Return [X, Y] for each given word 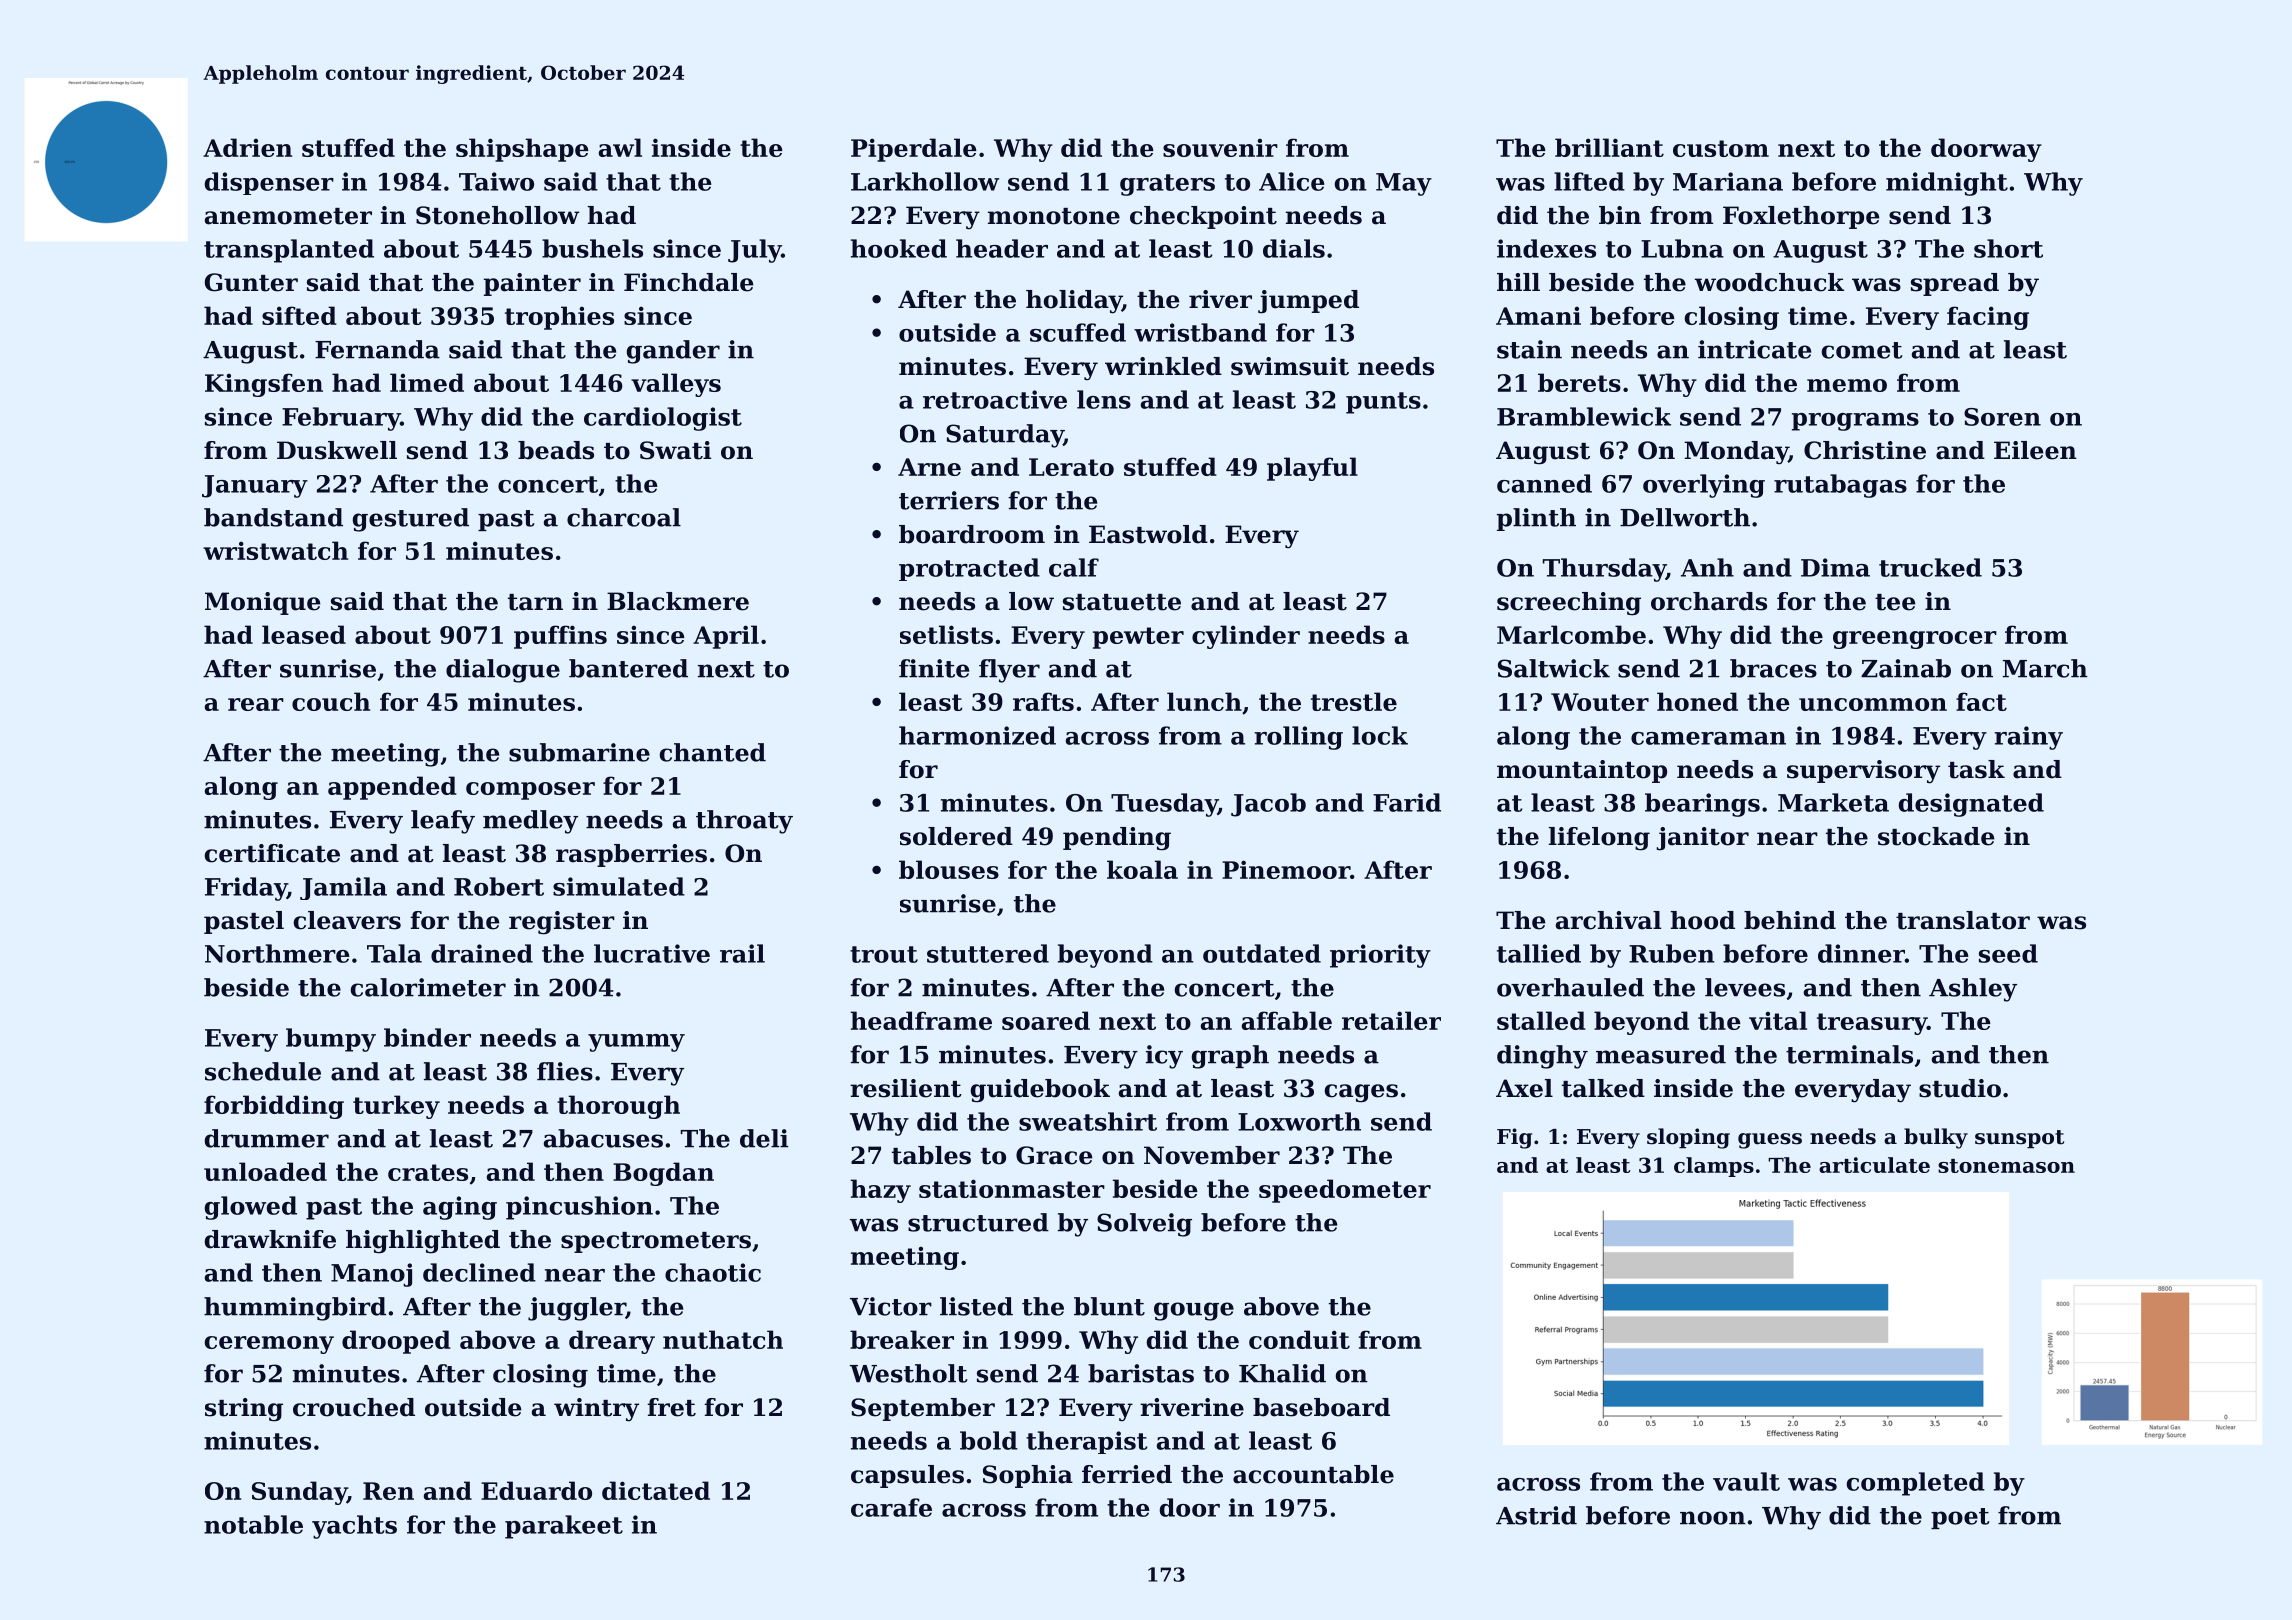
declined [479, 1272]
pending [1117, 839]
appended [392, 788]
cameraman [1708, 738]
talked [1603, 1088]
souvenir [1220, 147]
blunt [1109, 1306]
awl [620, 147]
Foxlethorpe [1801, 217]
